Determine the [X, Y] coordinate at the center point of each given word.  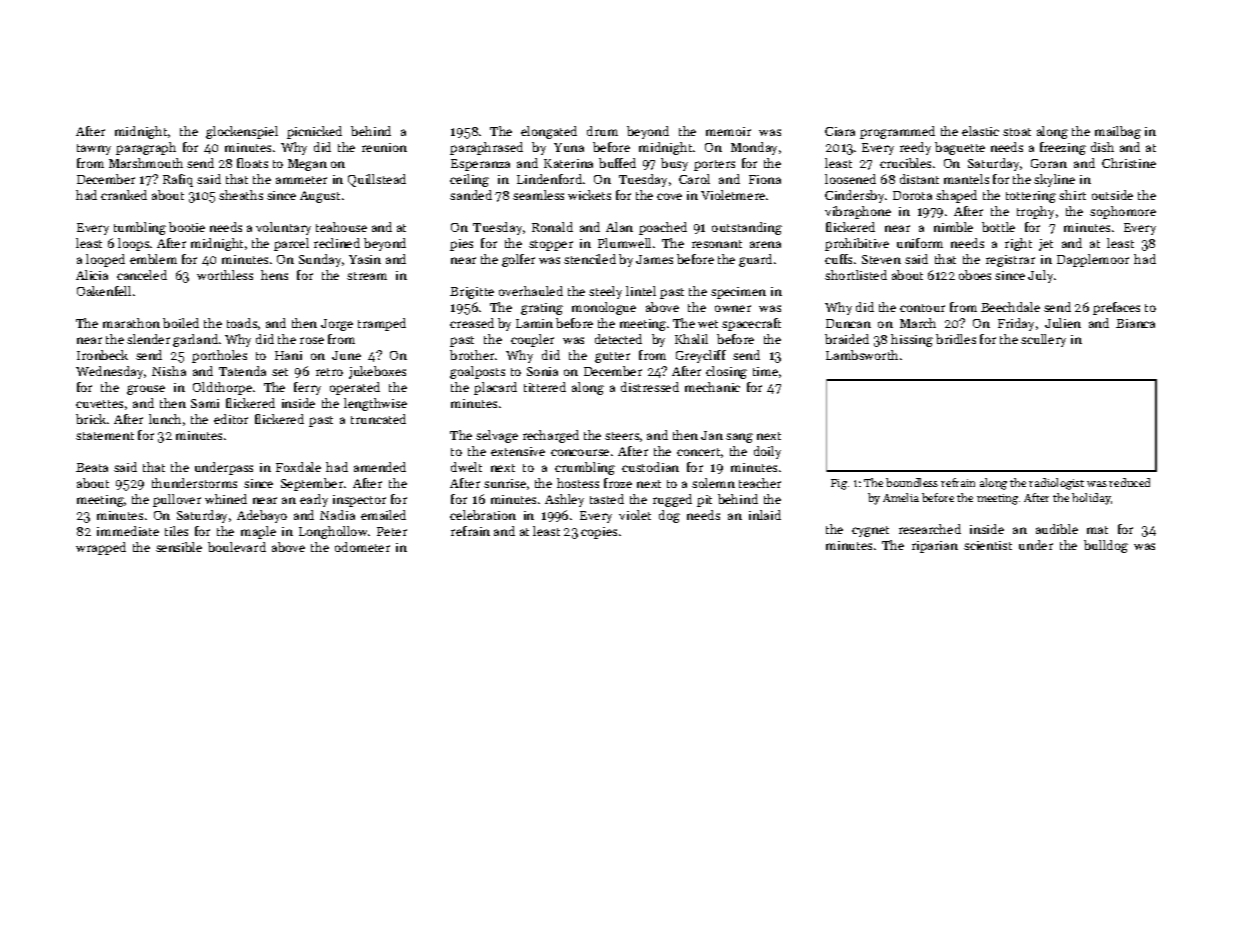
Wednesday [109, 372]
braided [847, 339]
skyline [1054, 180]
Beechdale [1010, 307]
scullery [1043, 340]
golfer [518, 260]
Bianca [1135, 323]
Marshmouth [146, 163]
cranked [124, 195]
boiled [181, 323]
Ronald [552, 227]
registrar [1010, 261]
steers [622, 436]
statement [105, 436]
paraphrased [486, 148]
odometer [362, 547]
